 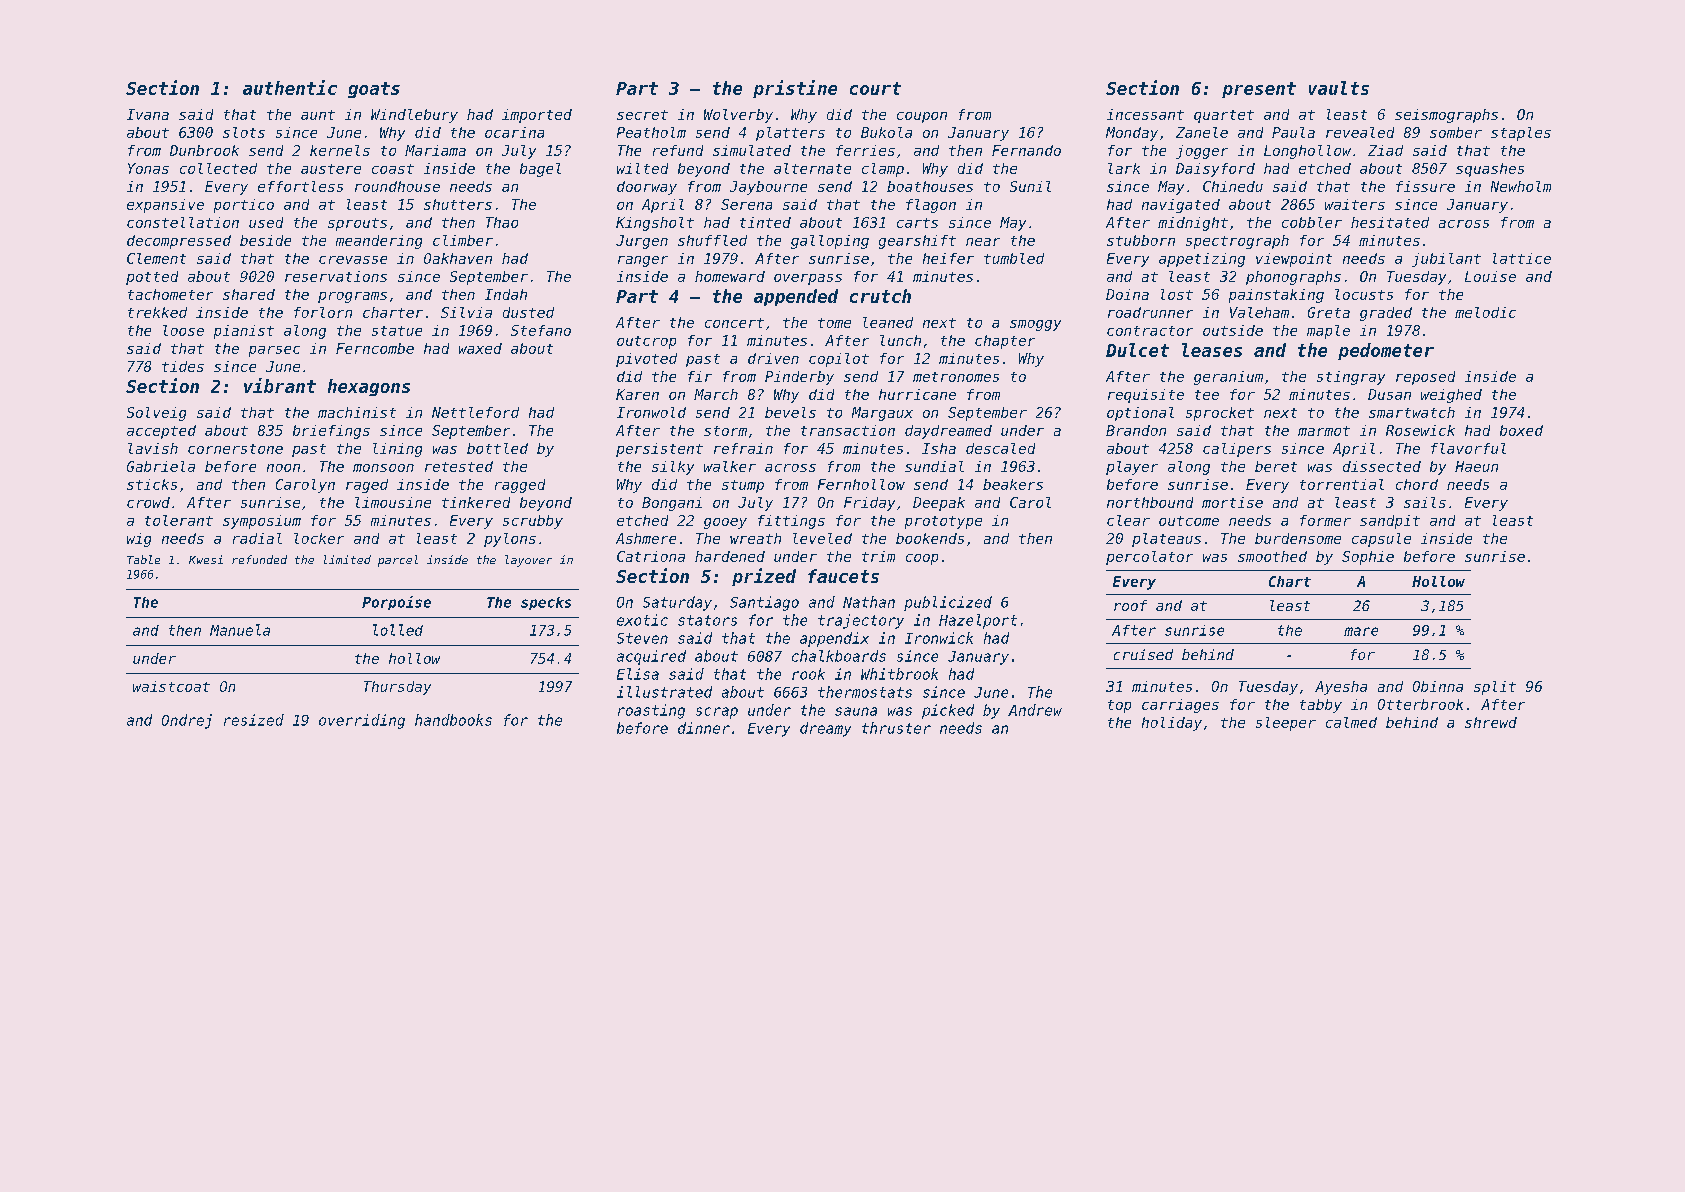 I want to click on prized, so click(x=764, y=577).
